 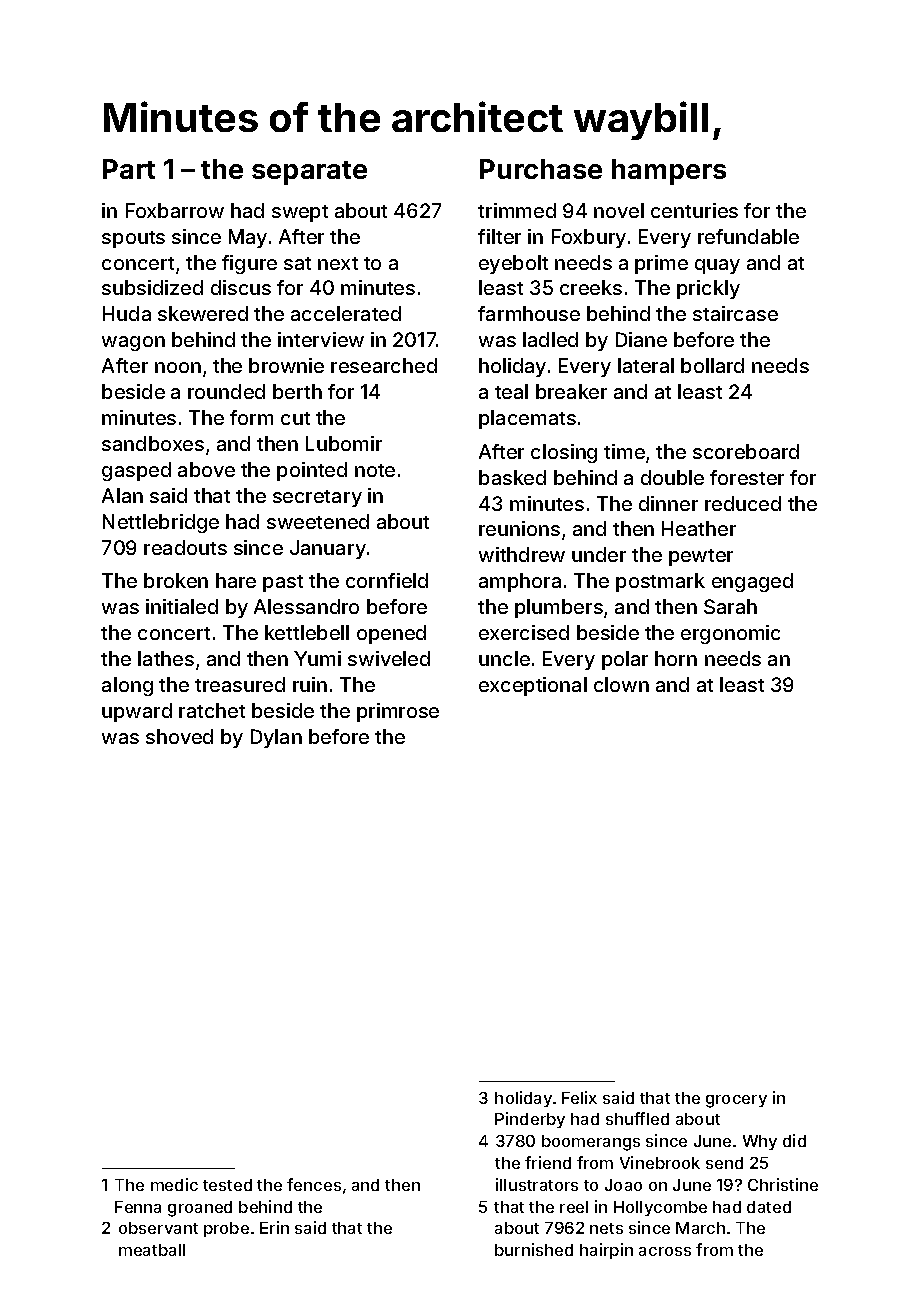 What do you see at coordinates (175, 210) in the document?
I see `Foxbarrow` at bounding box center [175, 210].
